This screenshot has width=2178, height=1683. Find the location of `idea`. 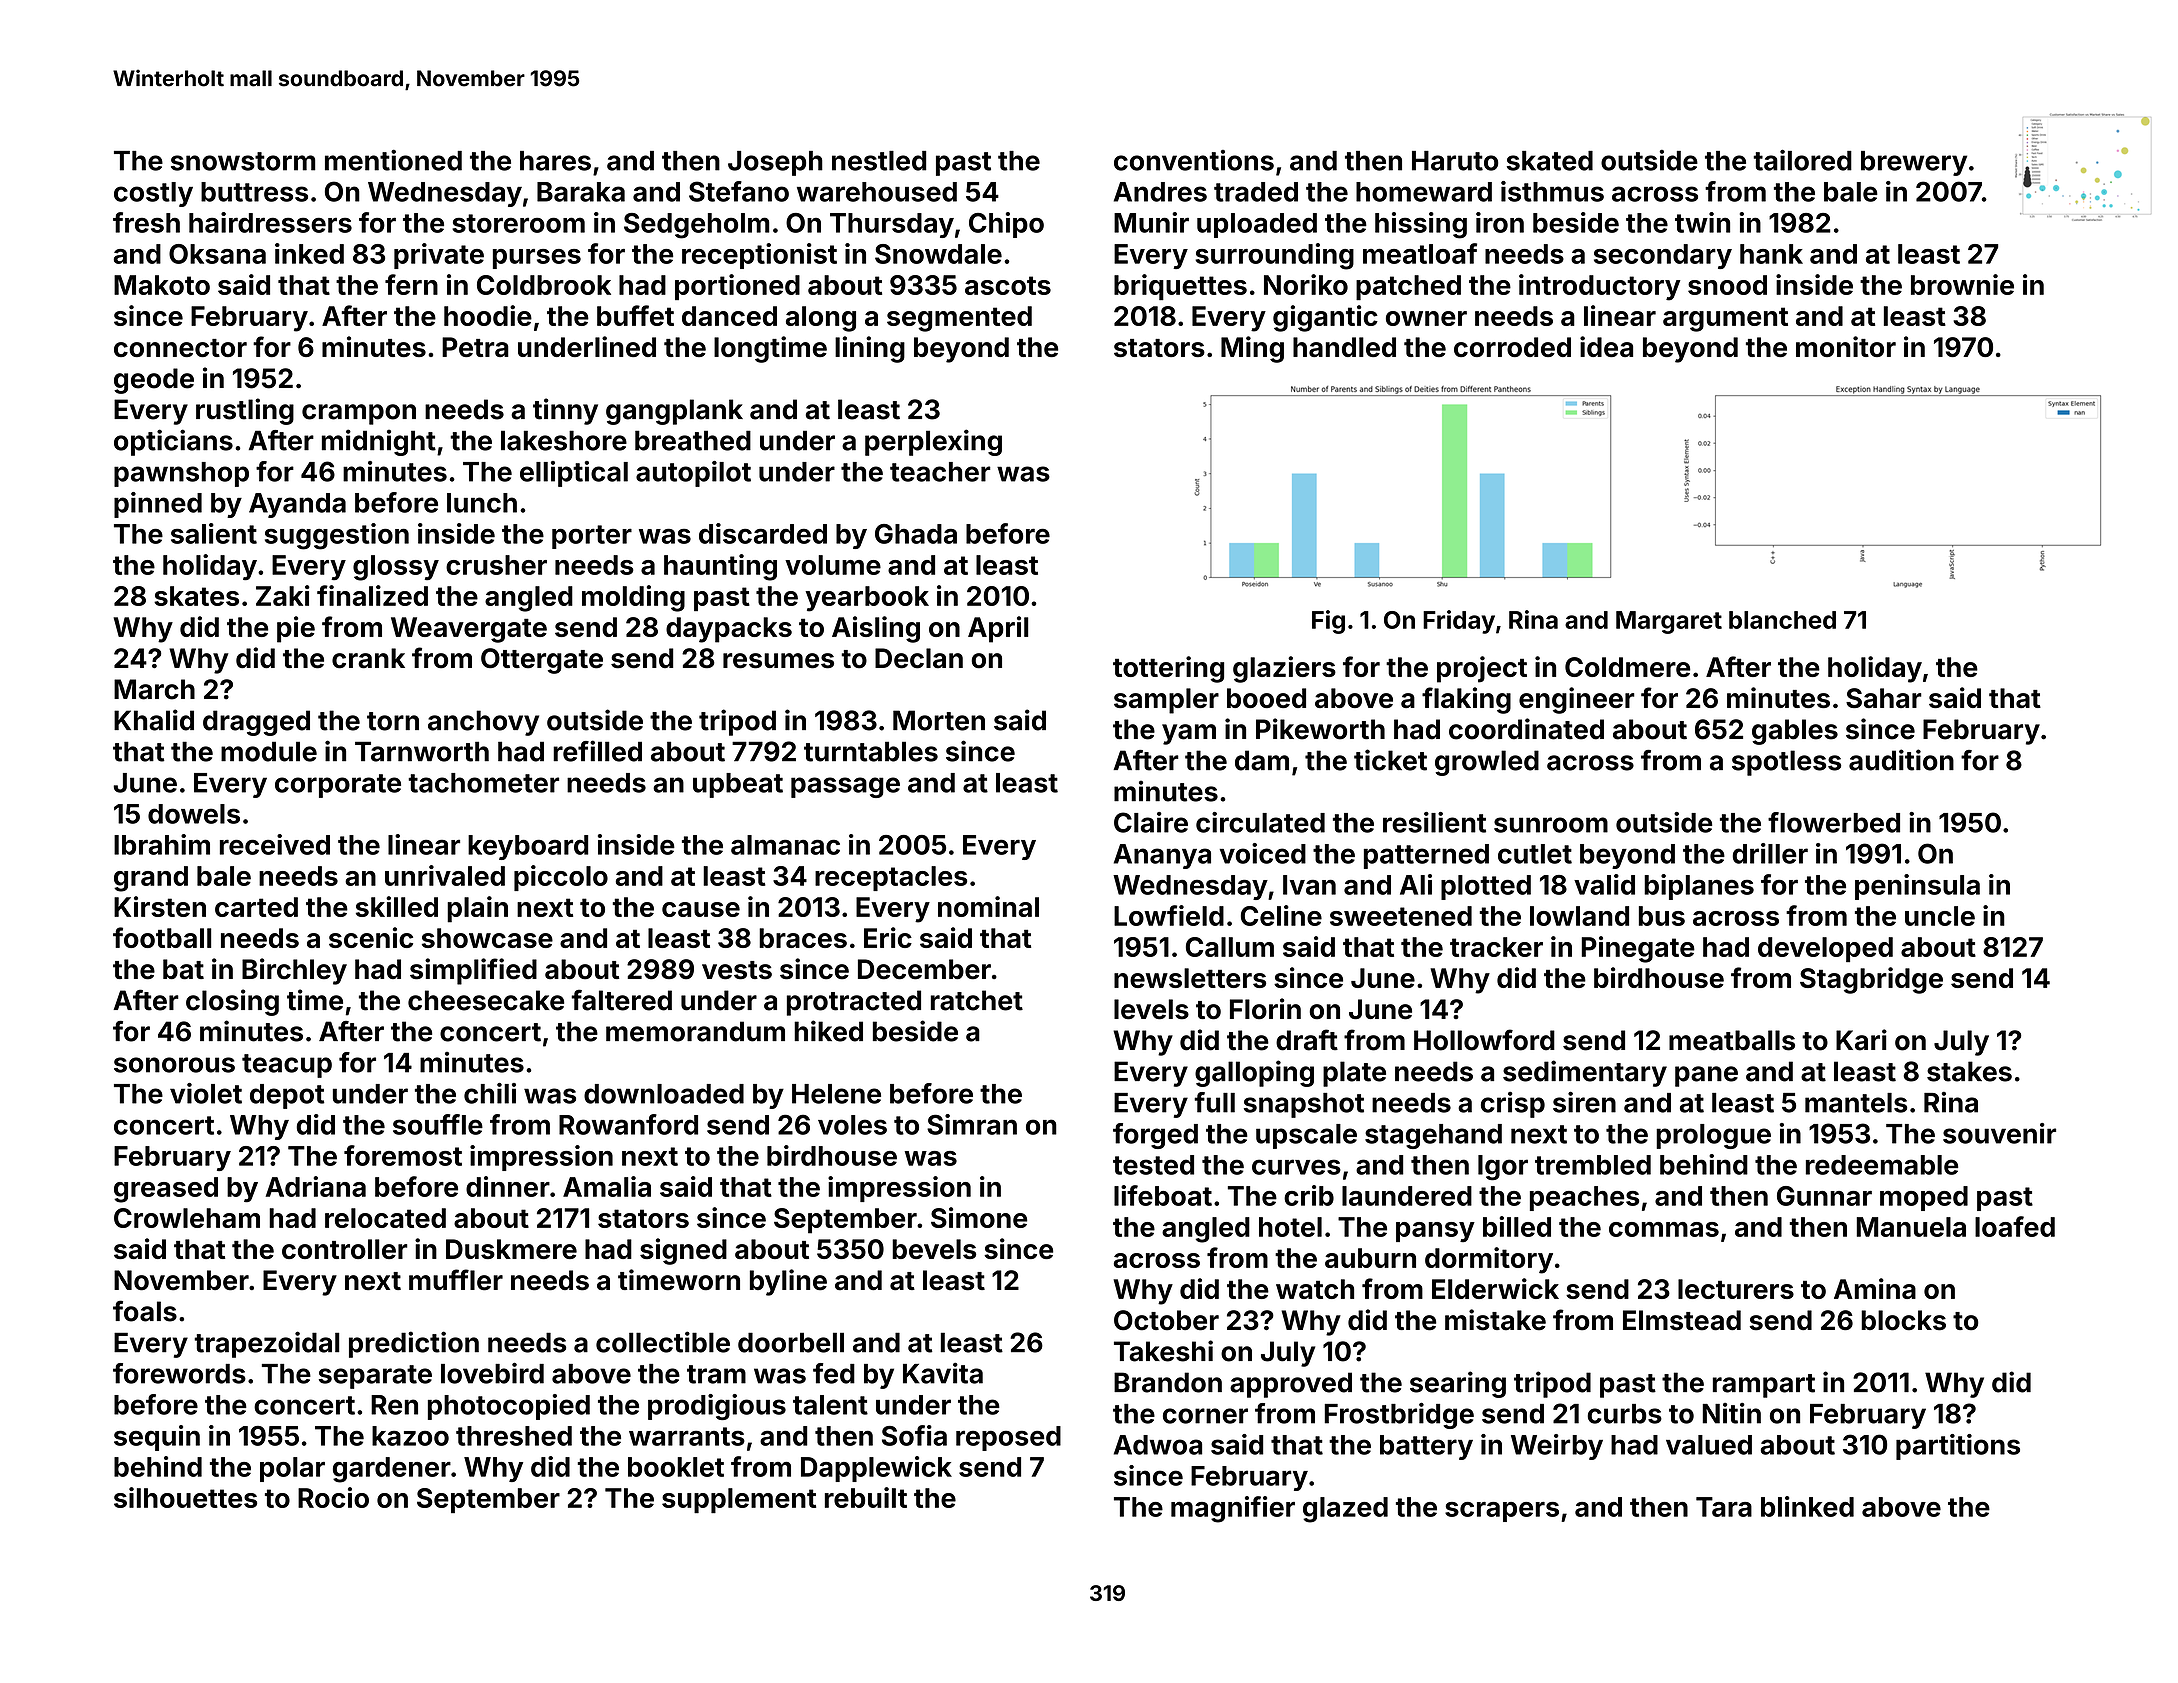

idea is located at coordinates (1606, 346).
